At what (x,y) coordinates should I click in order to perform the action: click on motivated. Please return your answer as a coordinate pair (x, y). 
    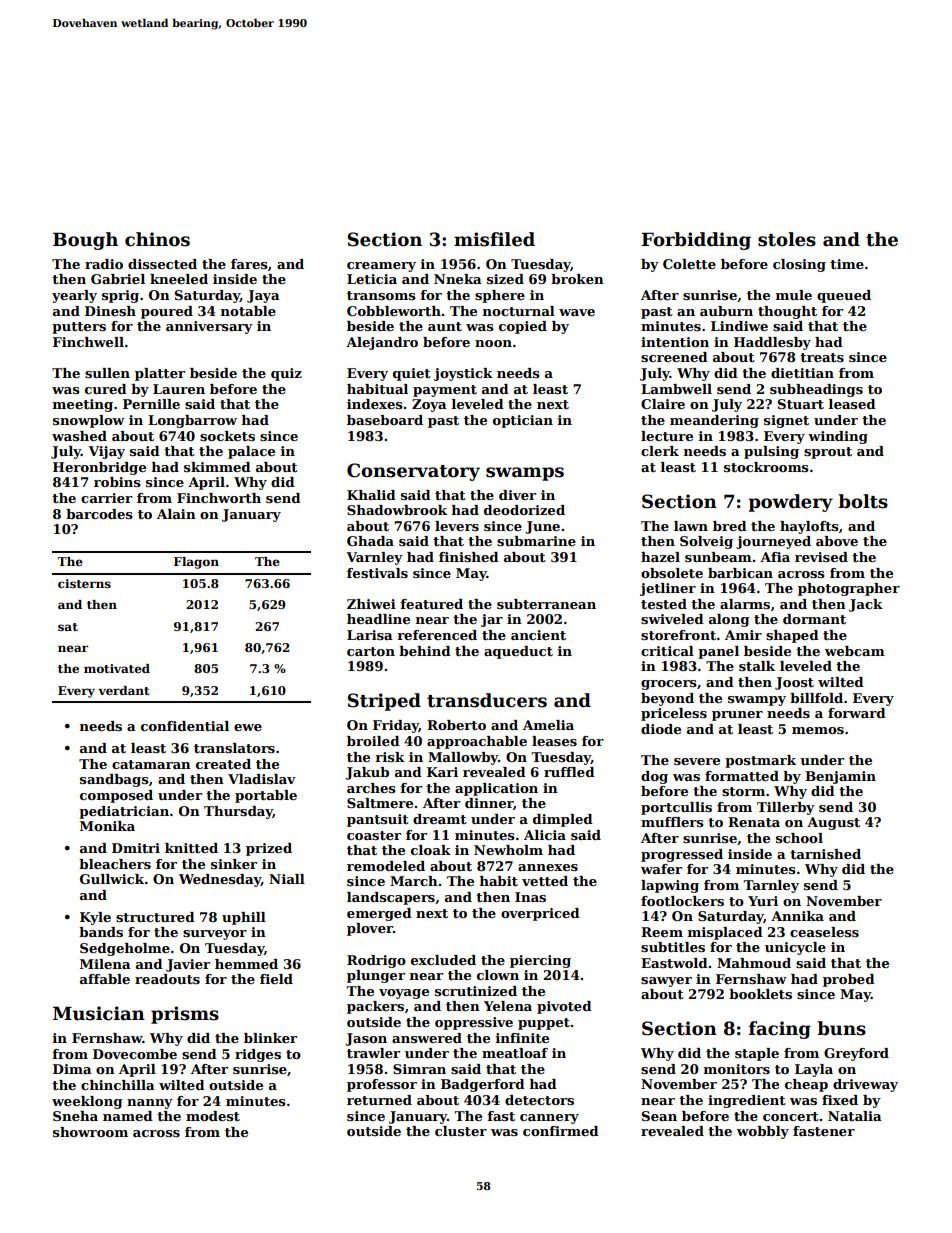
    Looking at the image, I should click on (117, 668).
